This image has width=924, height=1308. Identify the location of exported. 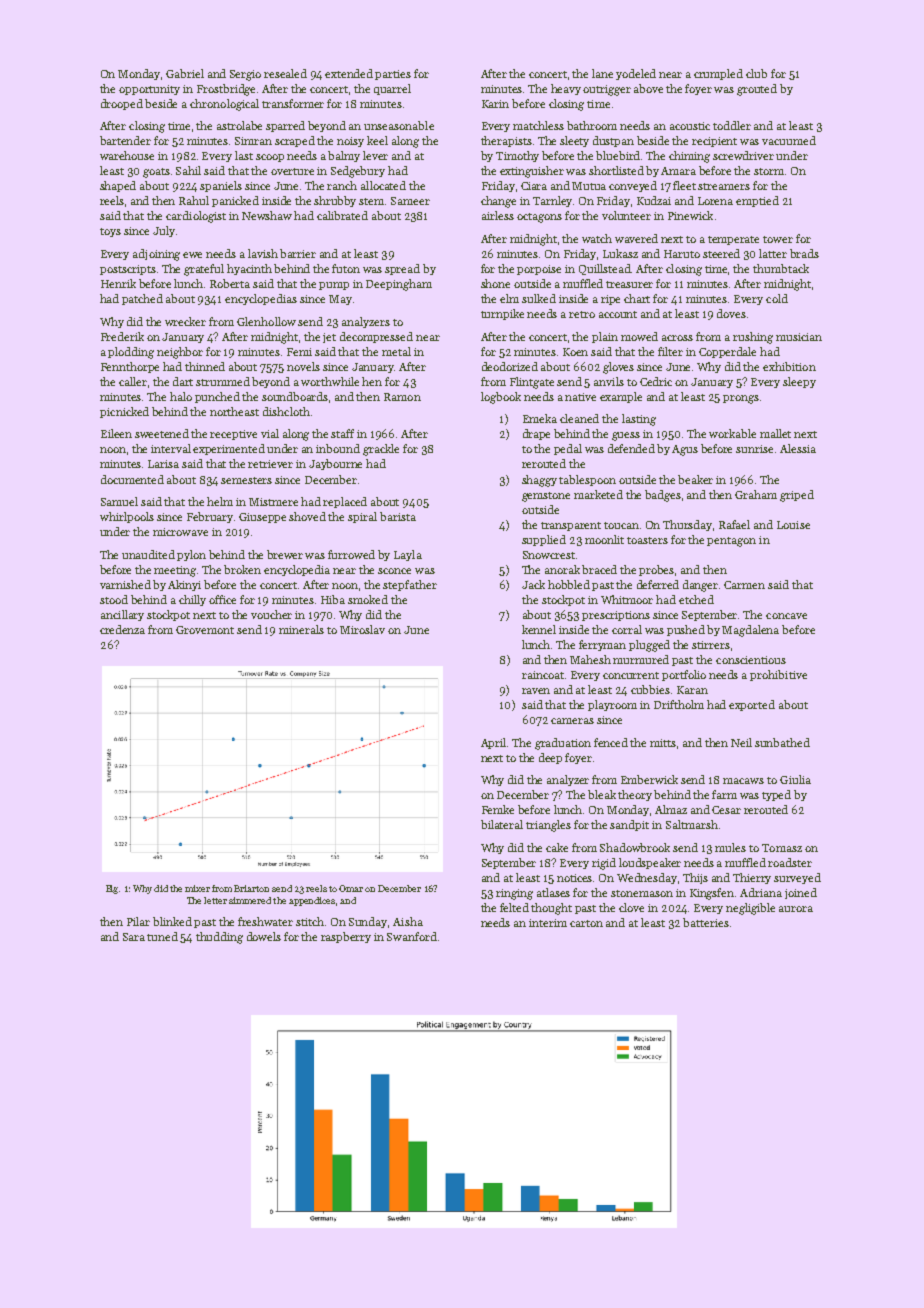
(752, 705).
